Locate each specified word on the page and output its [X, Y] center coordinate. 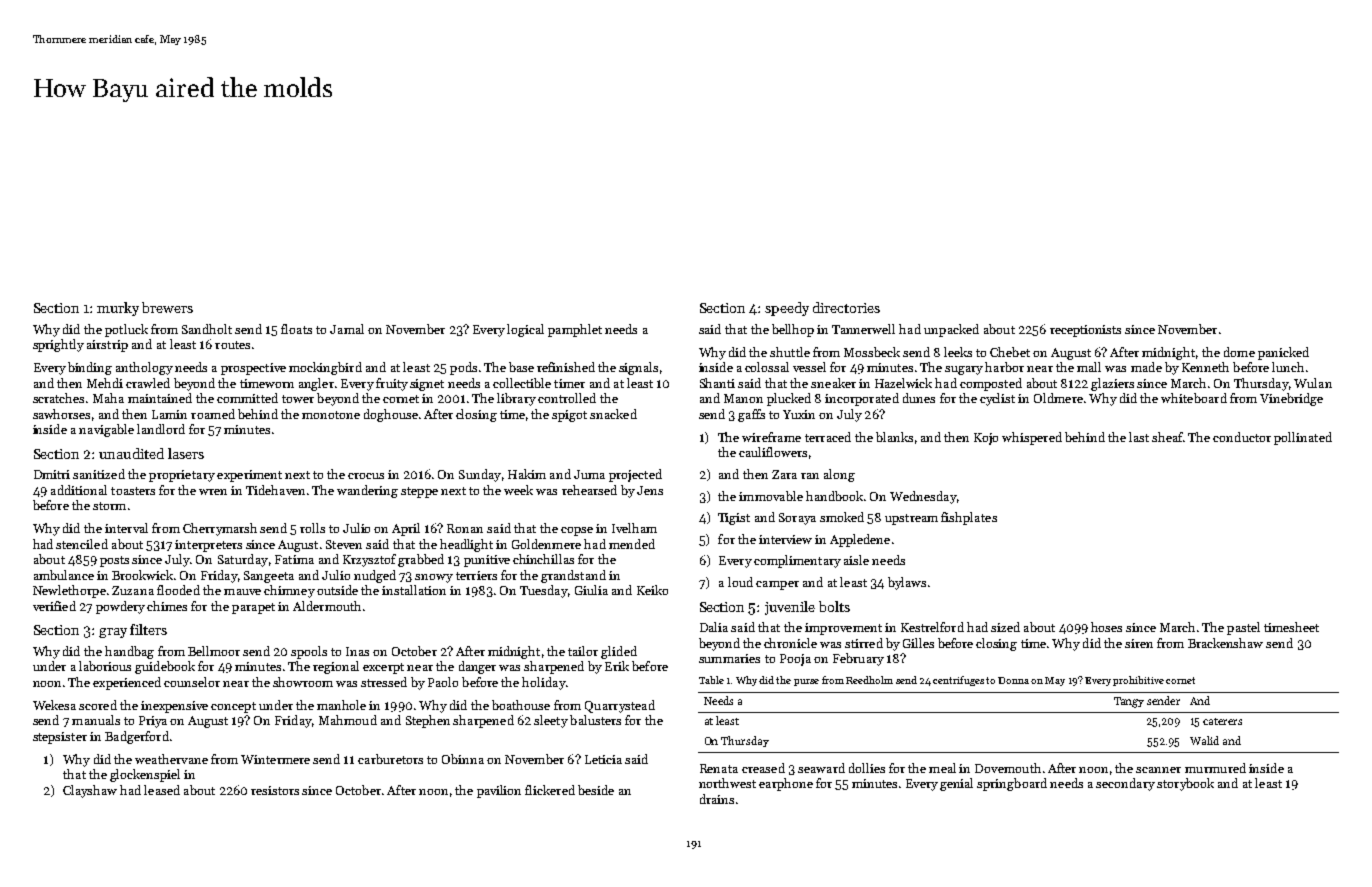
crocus [366, 476]
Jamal [347, 329]
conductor [1242, 437]
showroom [303, 682]
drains [717, 799]
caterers [1222, 721]
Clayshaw [90, 791]
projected [635, 475]
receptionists [1085, 331]
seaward [821, 768]
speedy [787, 309]
